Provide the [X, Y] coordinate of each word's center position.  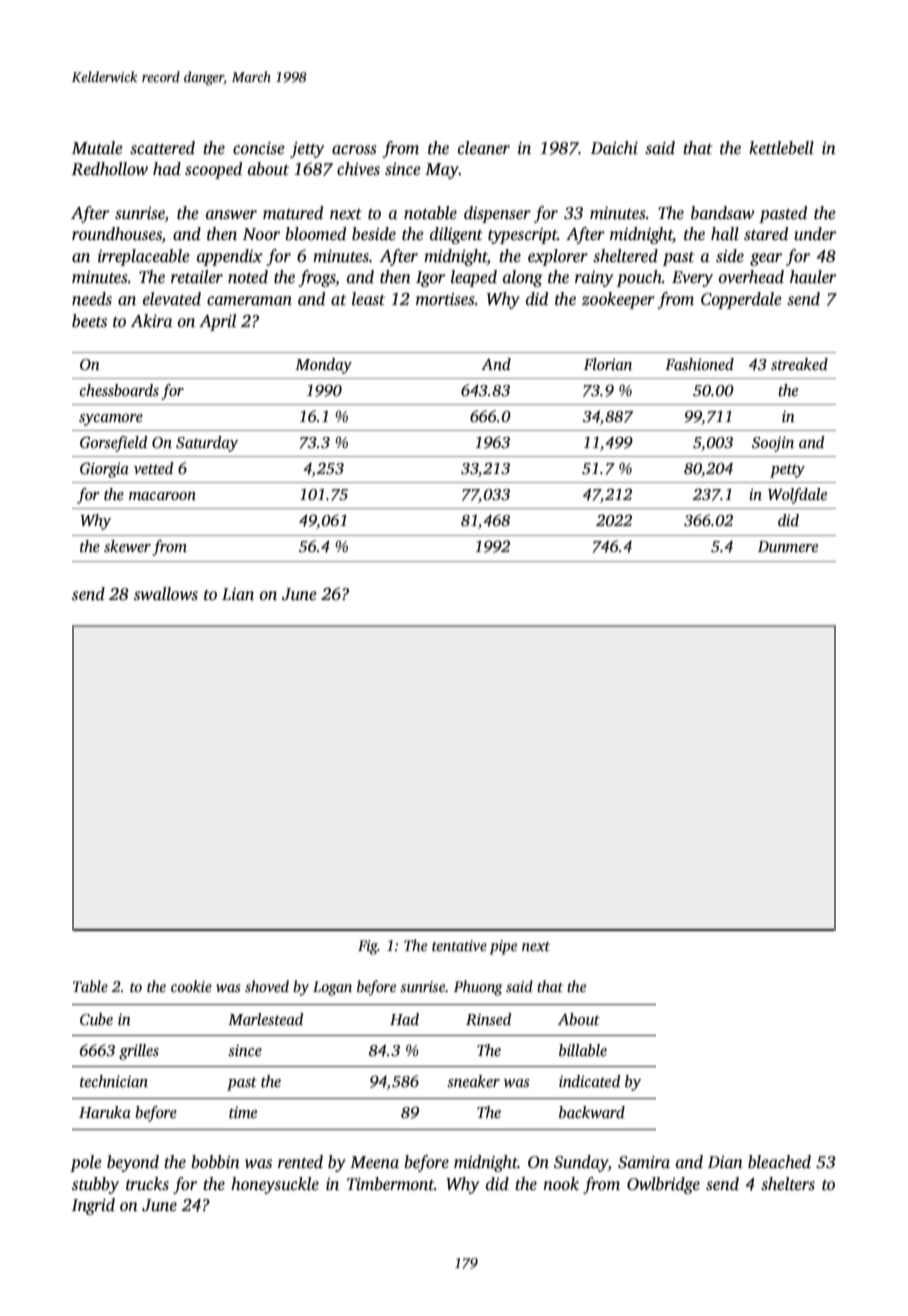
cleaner [484, 148]
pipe [503, 947]
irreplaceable [144, 257]
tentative [459, 945]
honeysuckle [275, 1185]
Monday [323, 366]
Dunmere [788, 546]
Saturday [207, 444]
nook [561, 1184]
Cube [96, 1019]
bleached [779, 1162]
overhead [751, 277]
